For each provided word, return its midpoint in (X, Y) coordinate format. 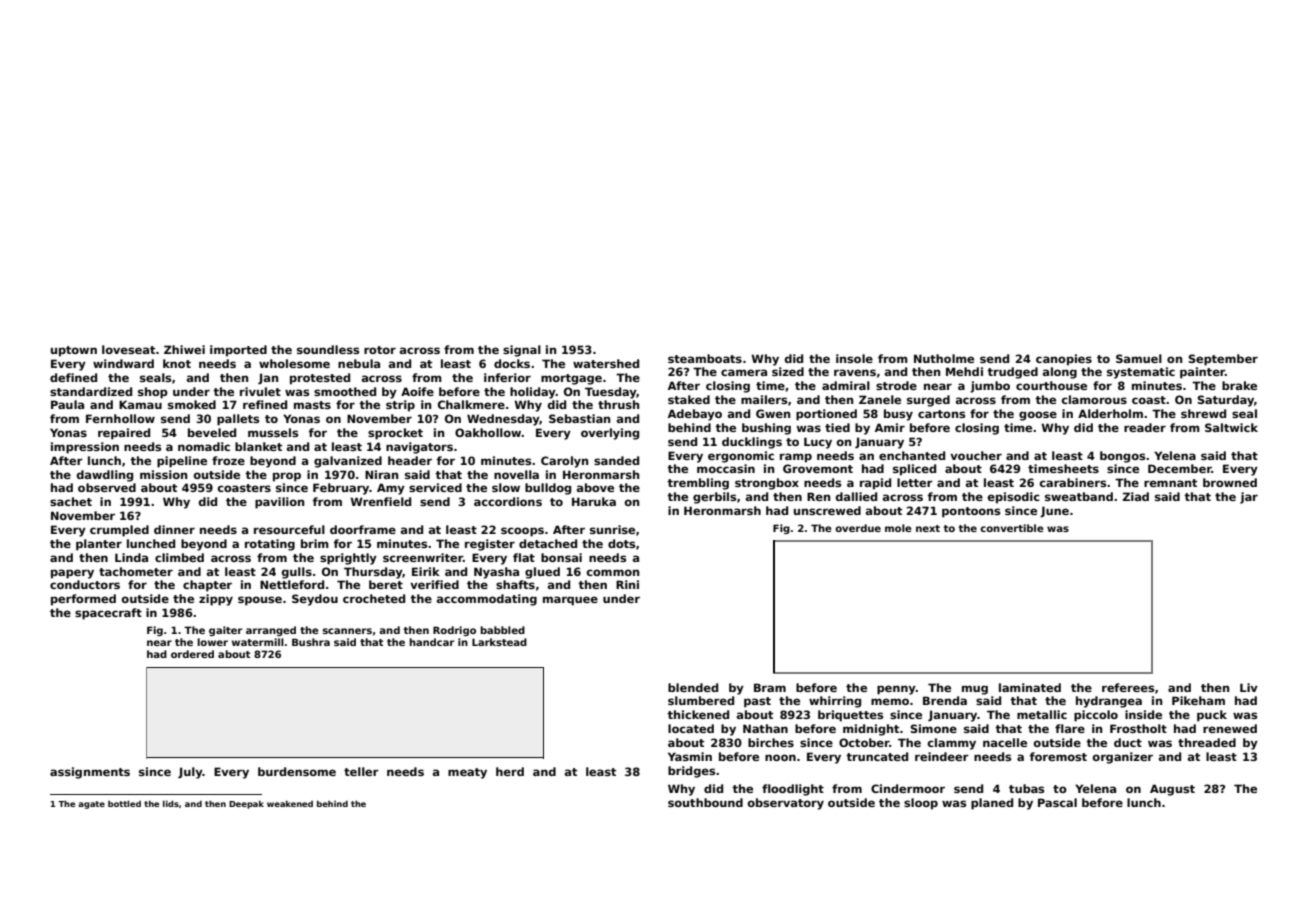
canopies (1064, 360)
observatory (786, 804)
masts (312, 405)
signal (522, 351)
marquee (570, 601)
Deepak (246, 804)
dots (621, 543)
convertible (1012, 528)
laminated (1030, 687)
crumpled (119, 531)
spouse (260, 601)
